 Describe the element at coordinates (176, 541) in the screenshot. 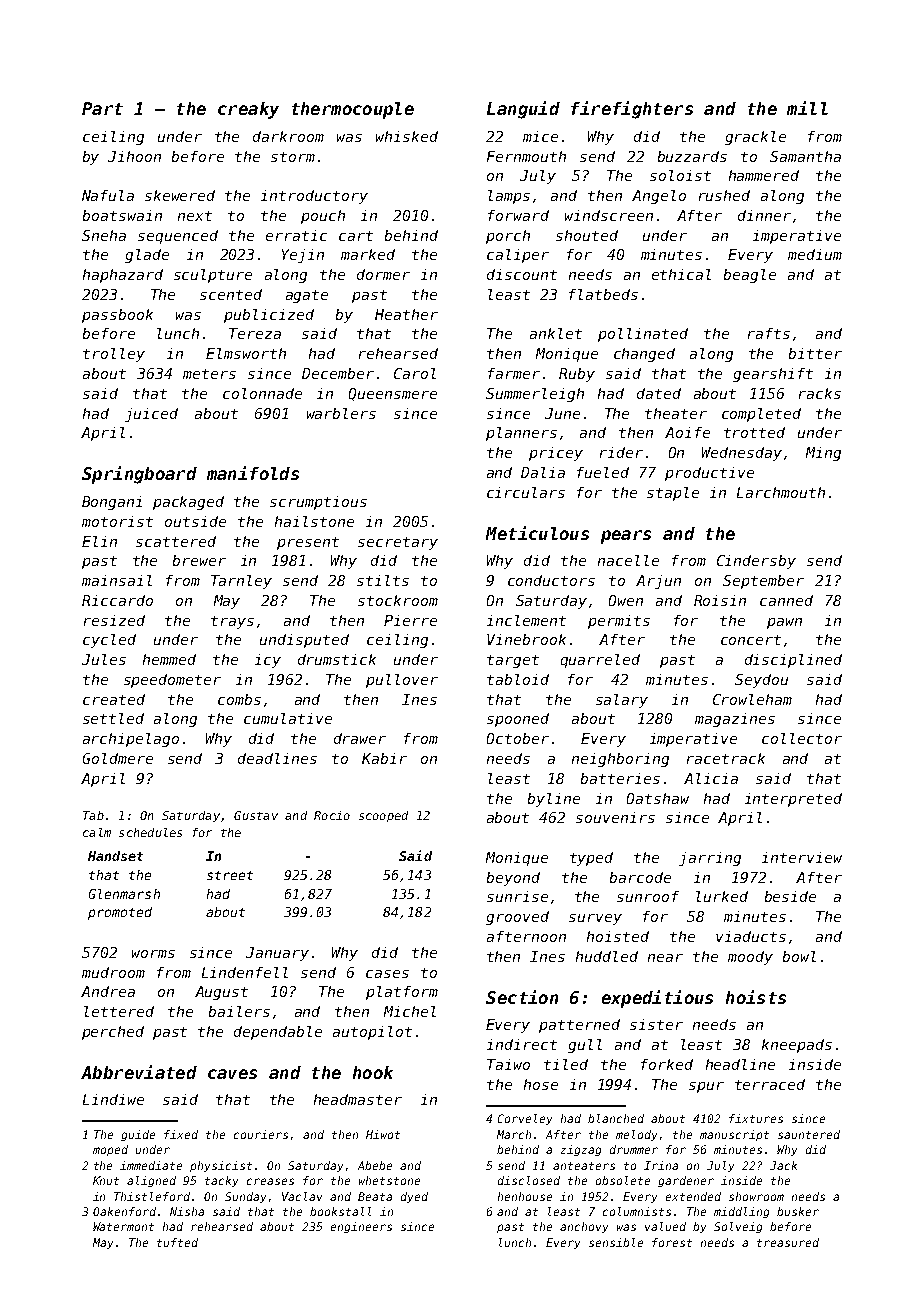

I see `scattered` at that location.
